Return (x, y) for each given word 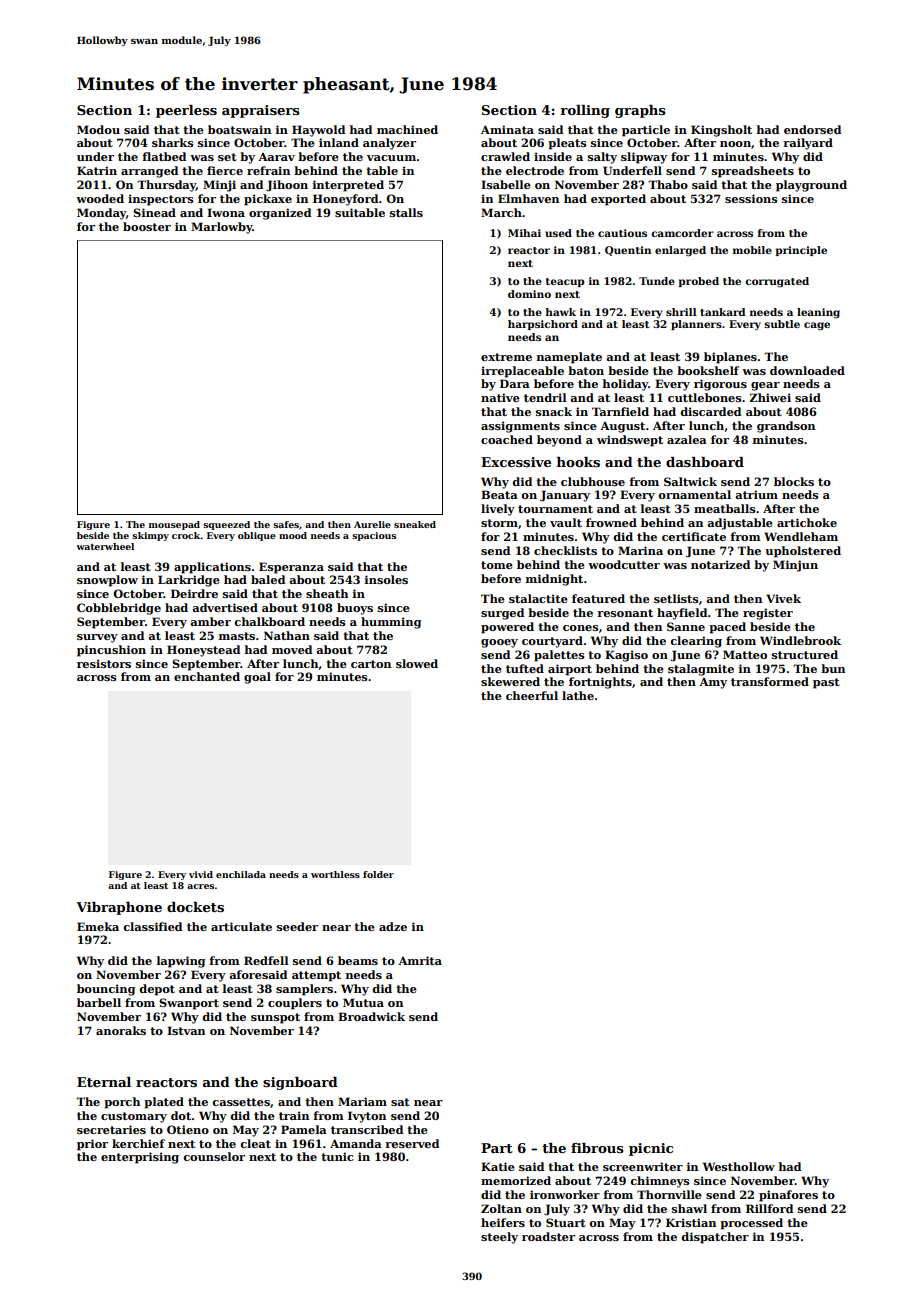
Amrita (420, 960)
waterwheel (105, 546)
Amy (713, 683)
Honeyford (346, 200)
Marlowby (221, 228)
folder (378, 874)
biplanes (730, 358)
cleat (255, 1143)
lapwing (181, 962)
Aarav (276, 157)
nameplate (569, 358)
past (826, 683)
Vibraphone (119, 908)
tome (497, 565)
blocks (794, 481)
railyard (808, 144)
